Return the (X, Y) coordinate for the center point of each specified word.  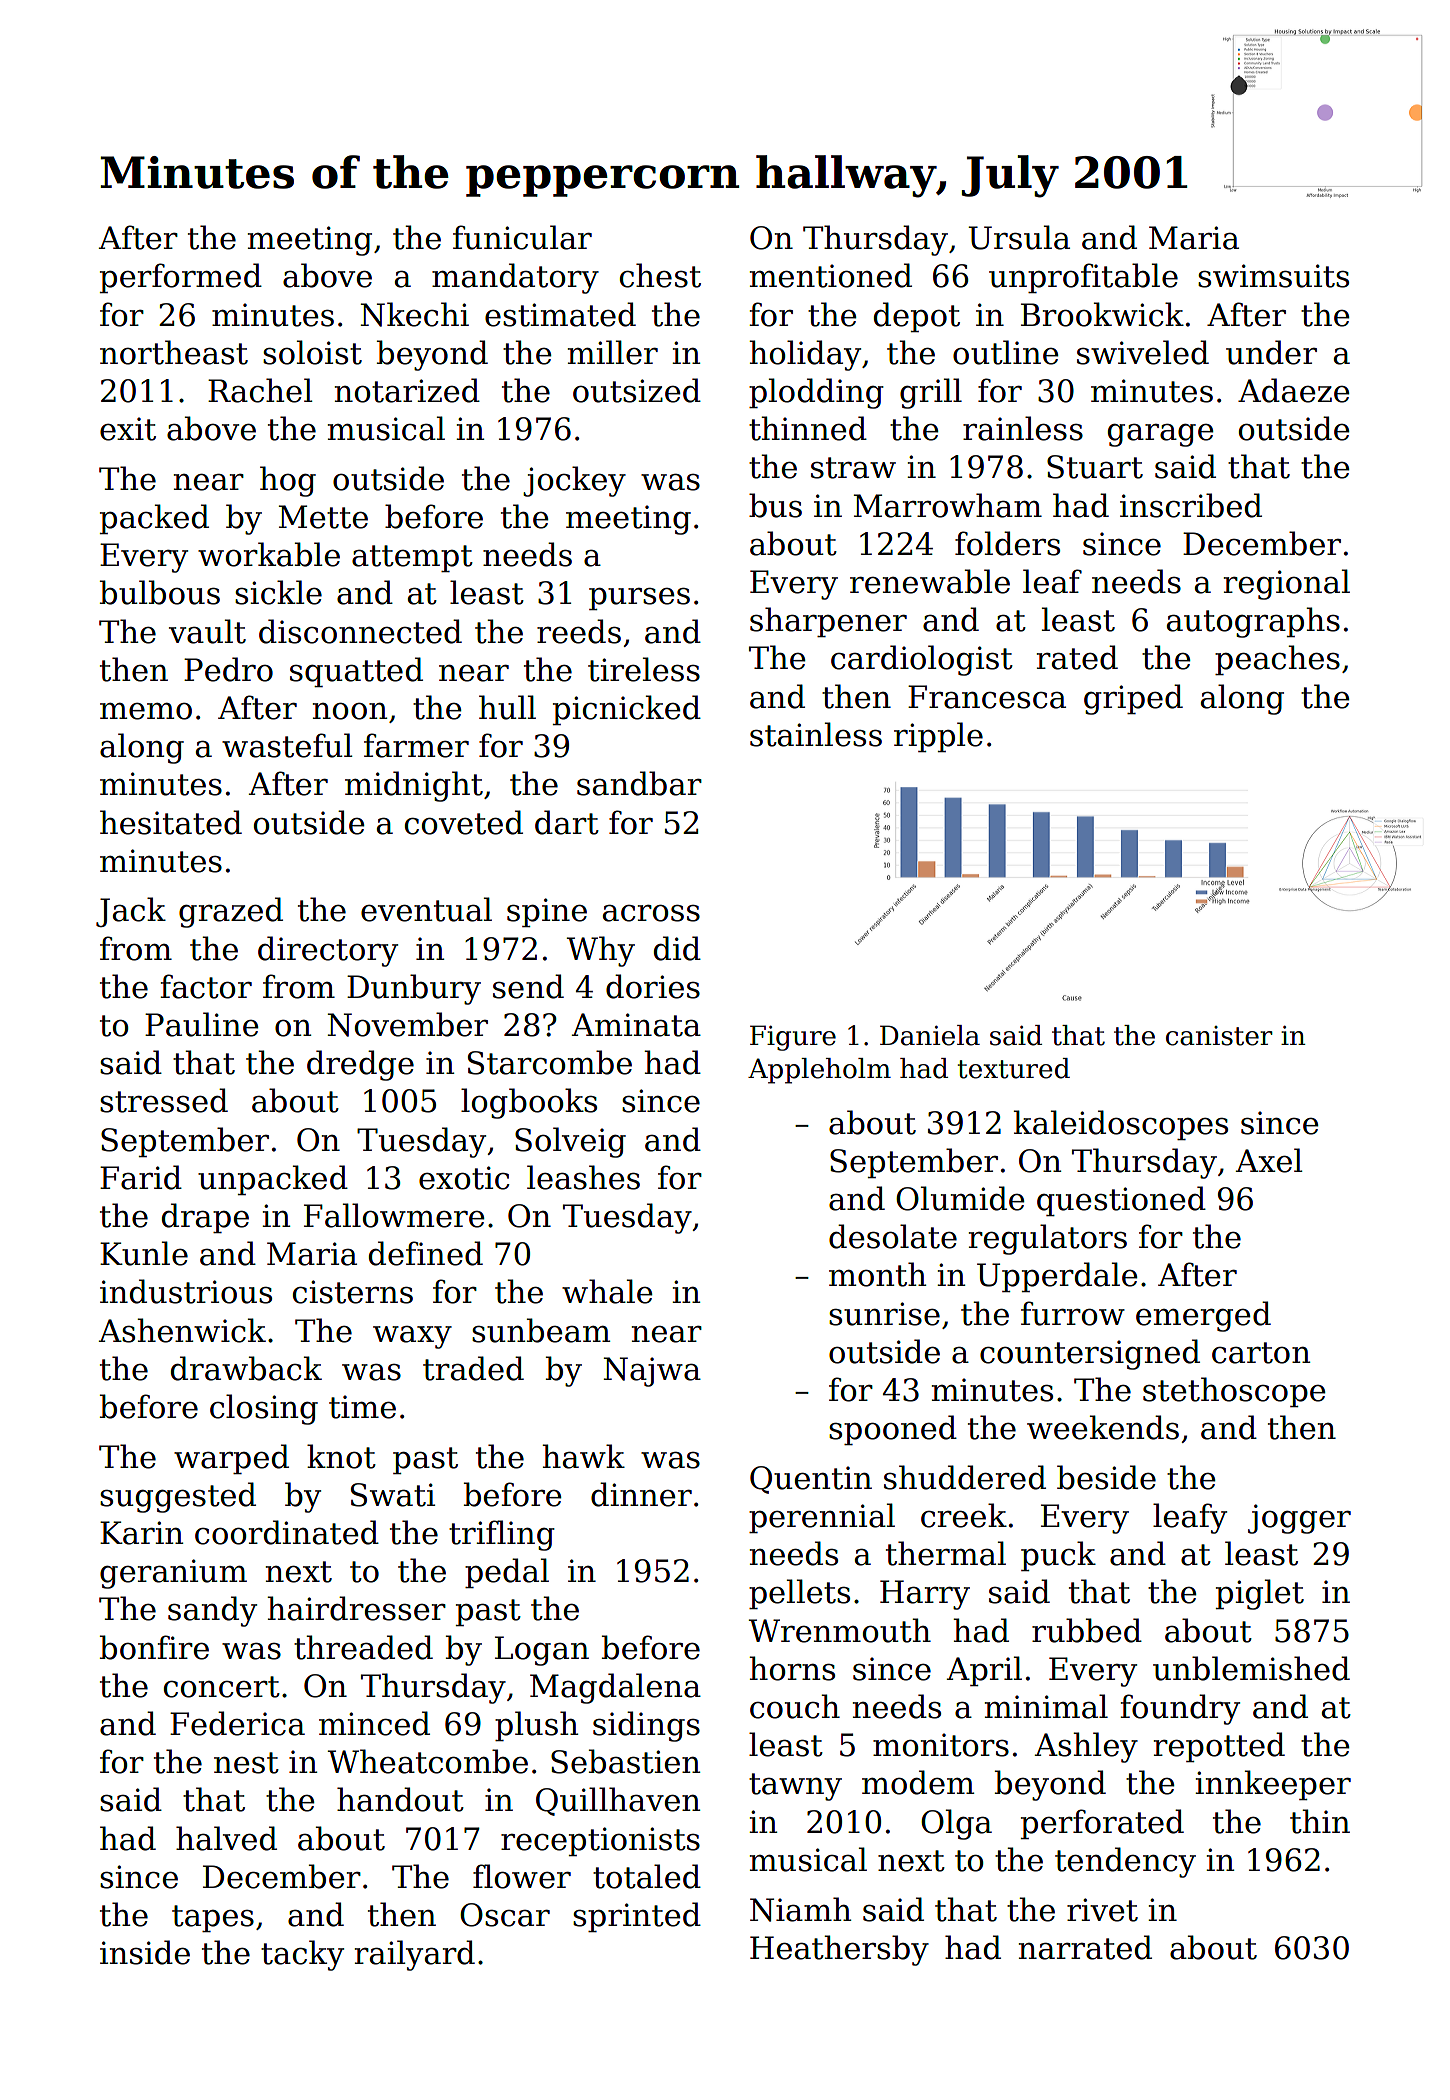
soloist (312, 352)
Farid (141, 1177)
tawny (795, 1787)
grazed (231, 912)
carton (1261, 1353)
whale (607, 1291)
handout (400, 1799)
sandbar (639, 783)
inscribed (1191, 505)
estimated (560, 314)
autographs (1253, 622)
